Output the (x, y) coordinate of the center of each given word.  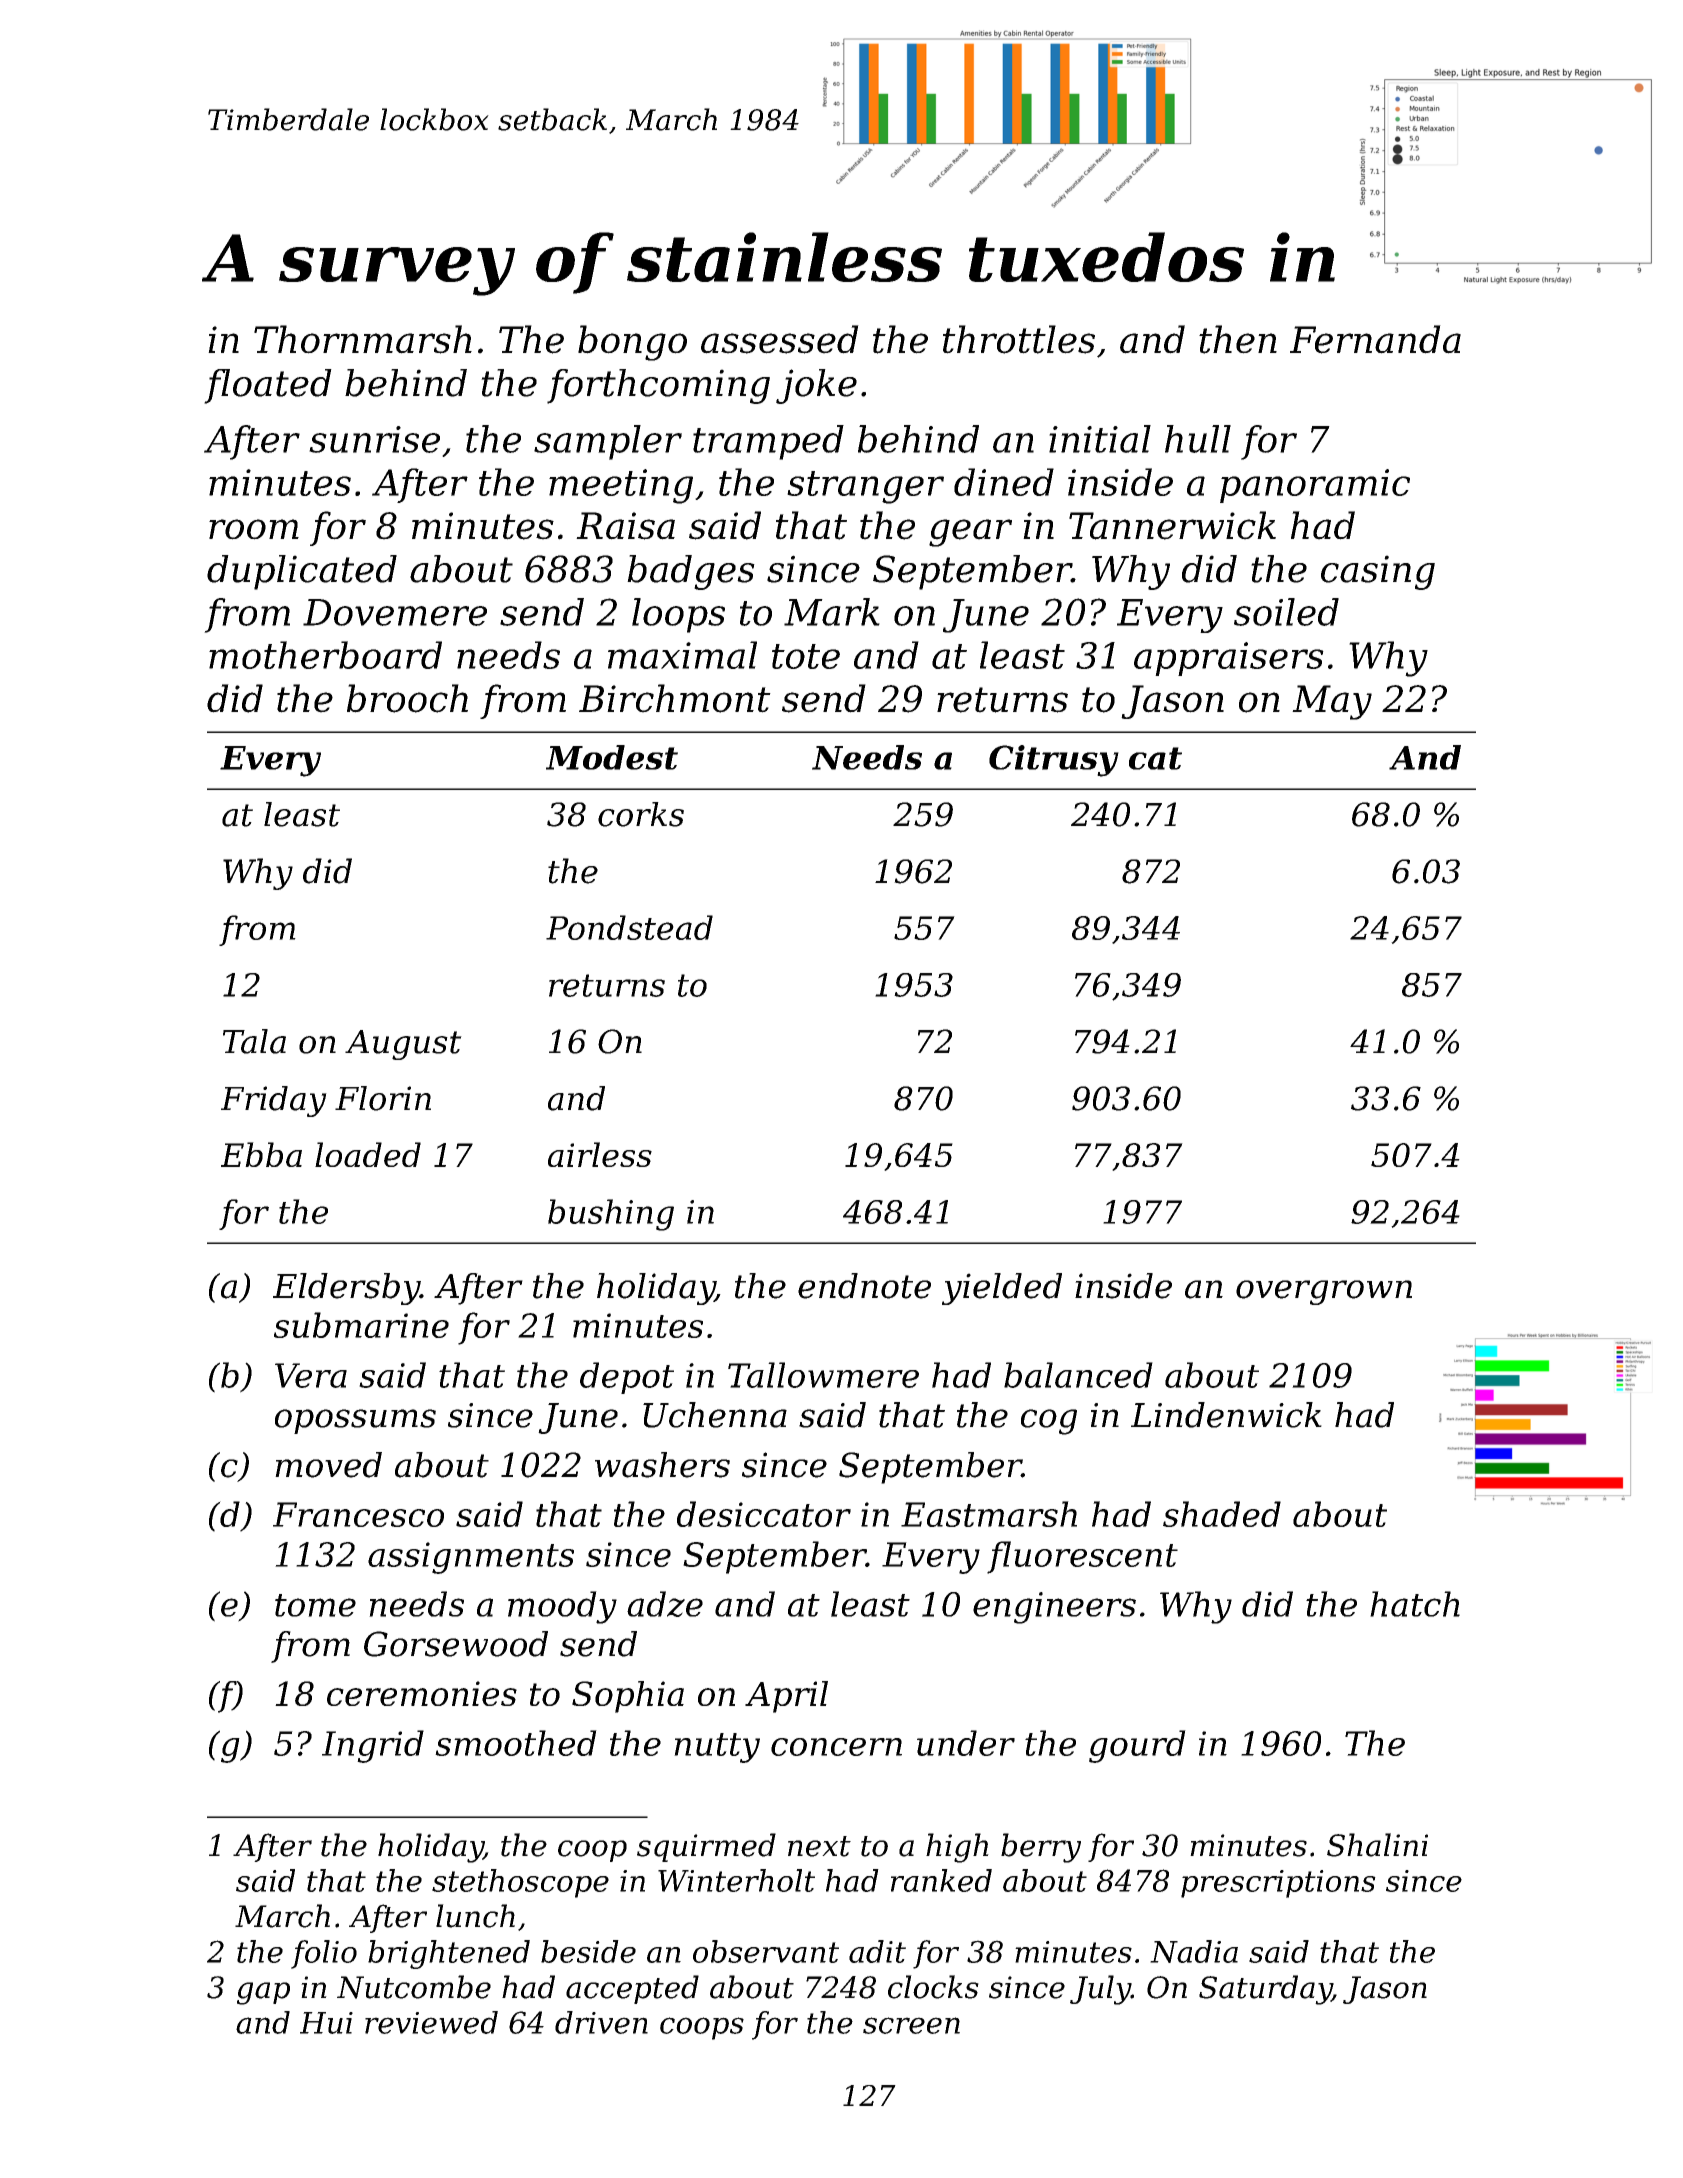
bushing (611, 1215)
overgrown (1324, 1292)
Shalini (1377, 1845)
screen (911, 2025)
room (254, 529)
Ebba (261, 1154)
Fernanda (1375, 339)
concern (836, 1747)
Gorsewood (456, 1644)
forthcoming (658, 386)
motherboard (325, 655)
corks (641, 814)
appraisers (1229, 659)
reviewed (431, 2022)
